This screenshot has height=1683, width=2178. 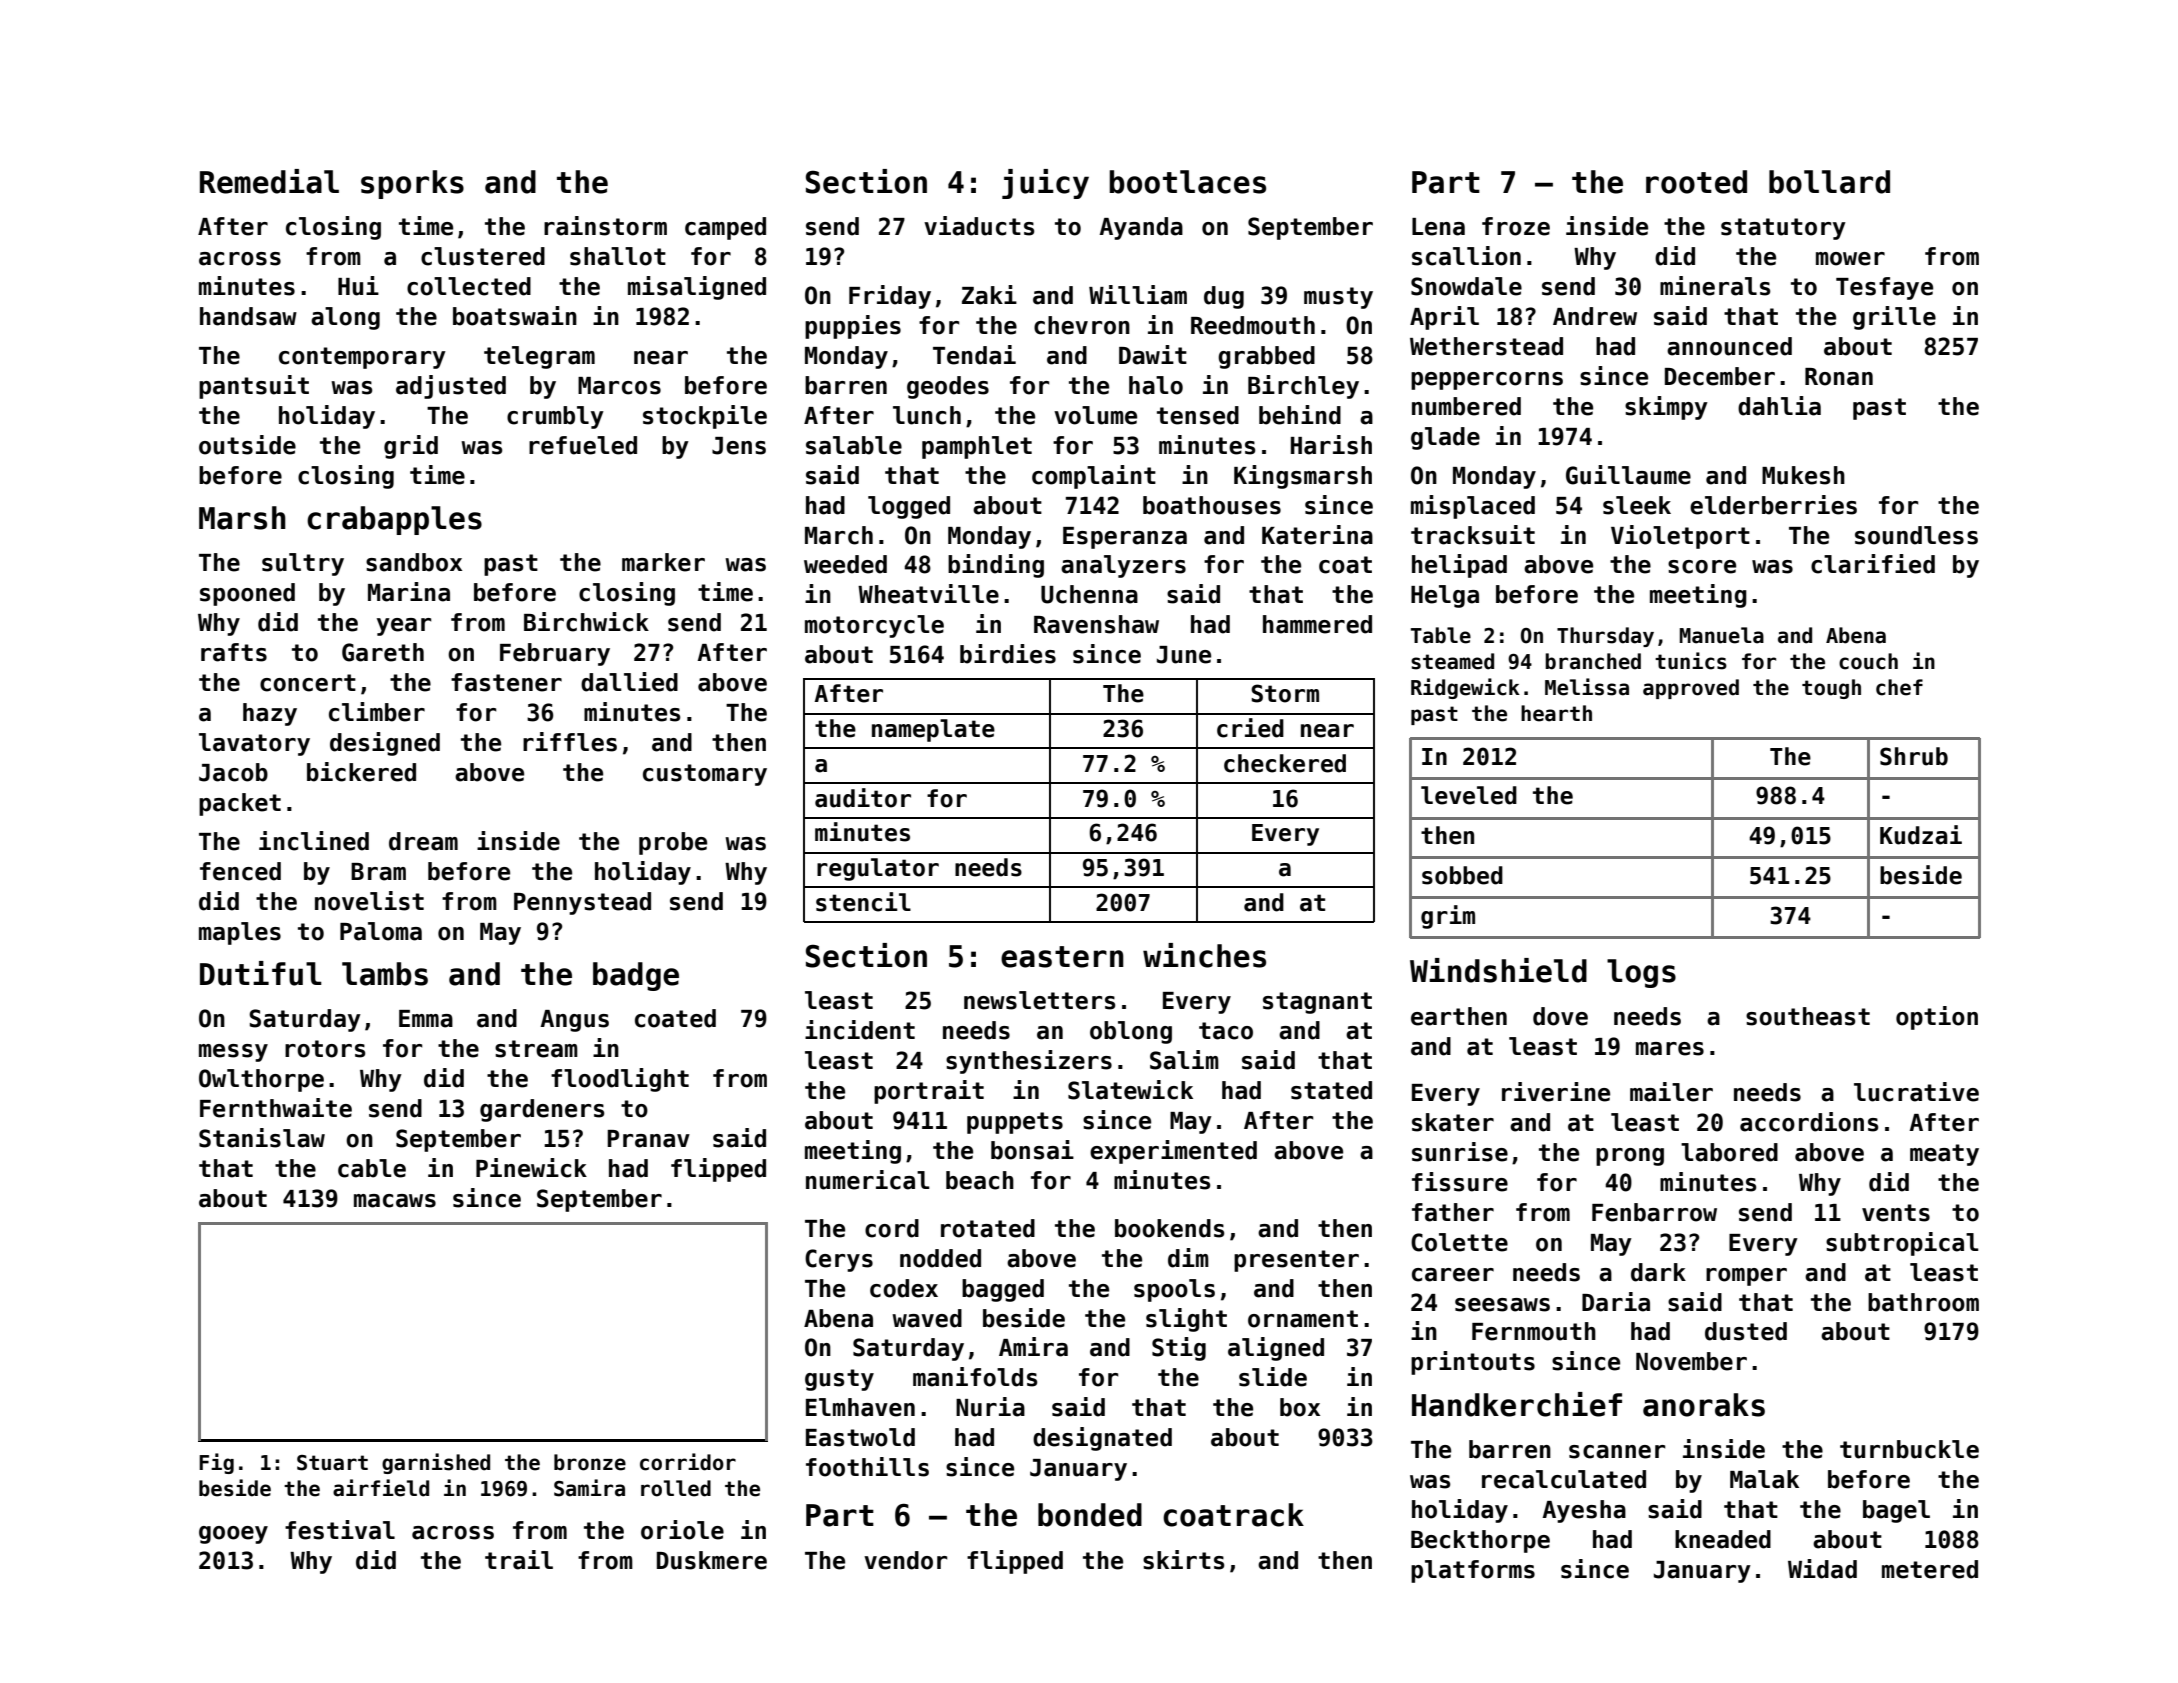 What do you see at coordinates (1102, 1439) in the screenshot?
I see `designated` at bounding box center [1102, 1439].
